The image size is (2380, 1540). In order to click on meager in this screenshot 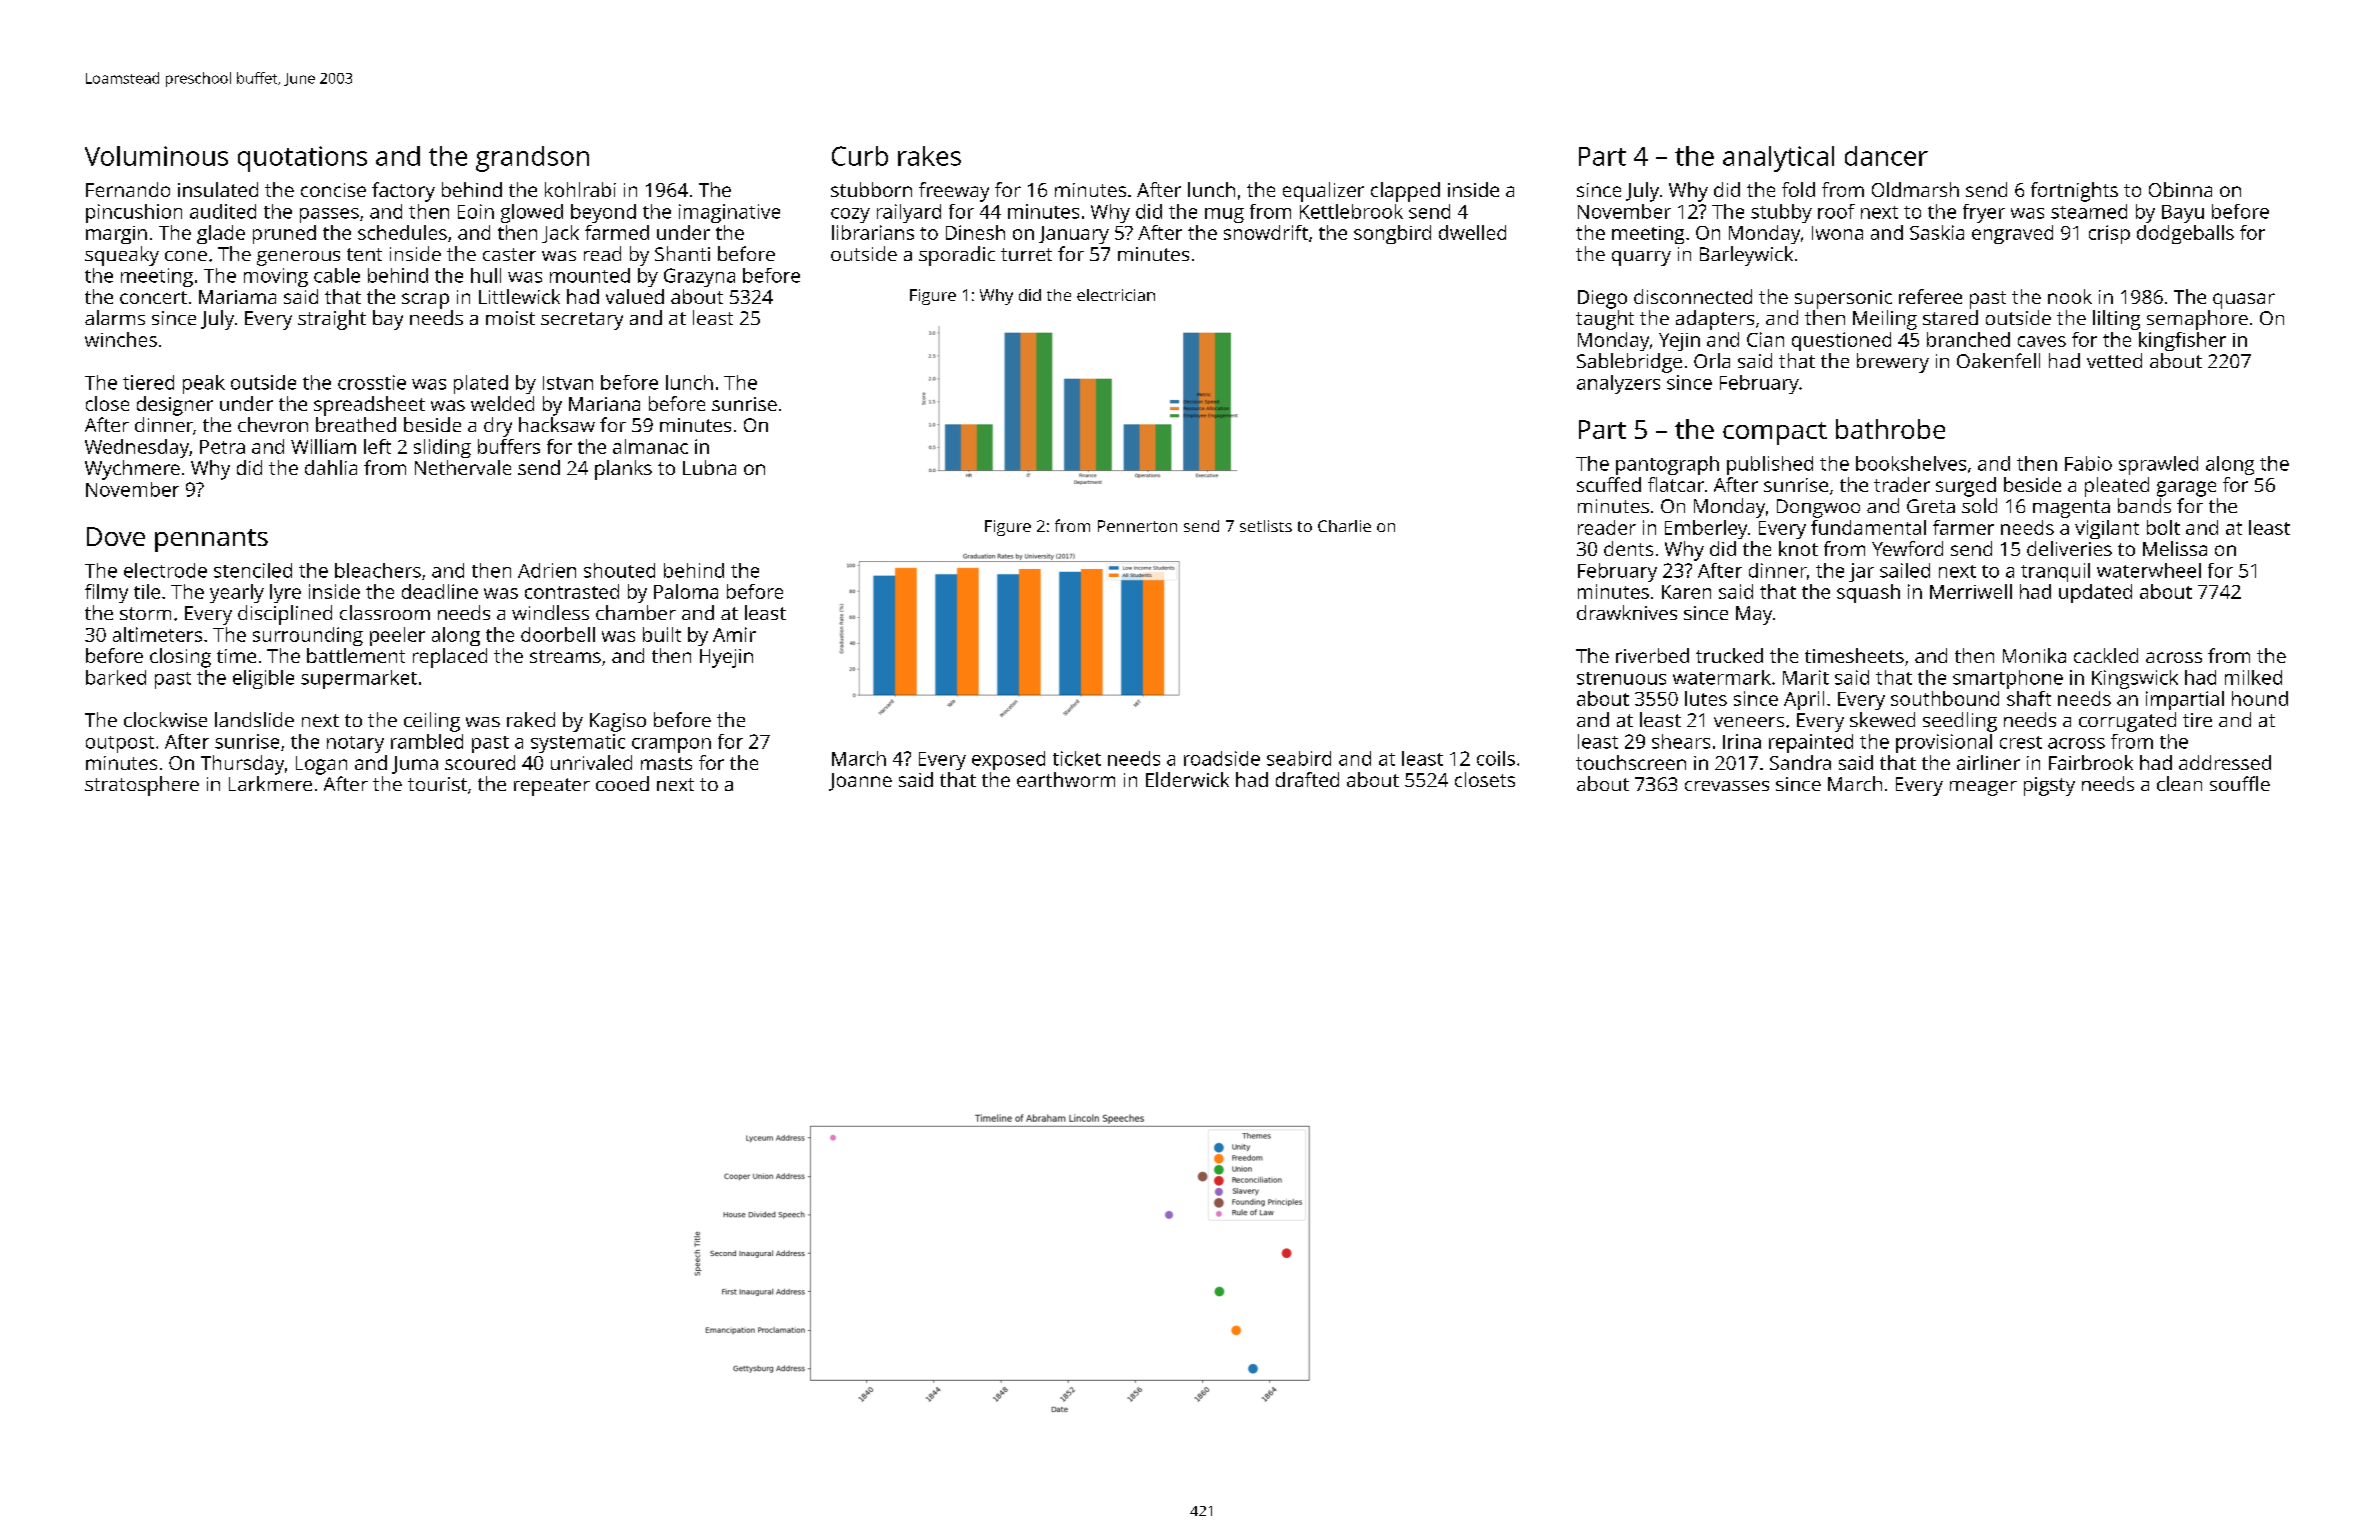, I will do `click(1983, 788)`.
